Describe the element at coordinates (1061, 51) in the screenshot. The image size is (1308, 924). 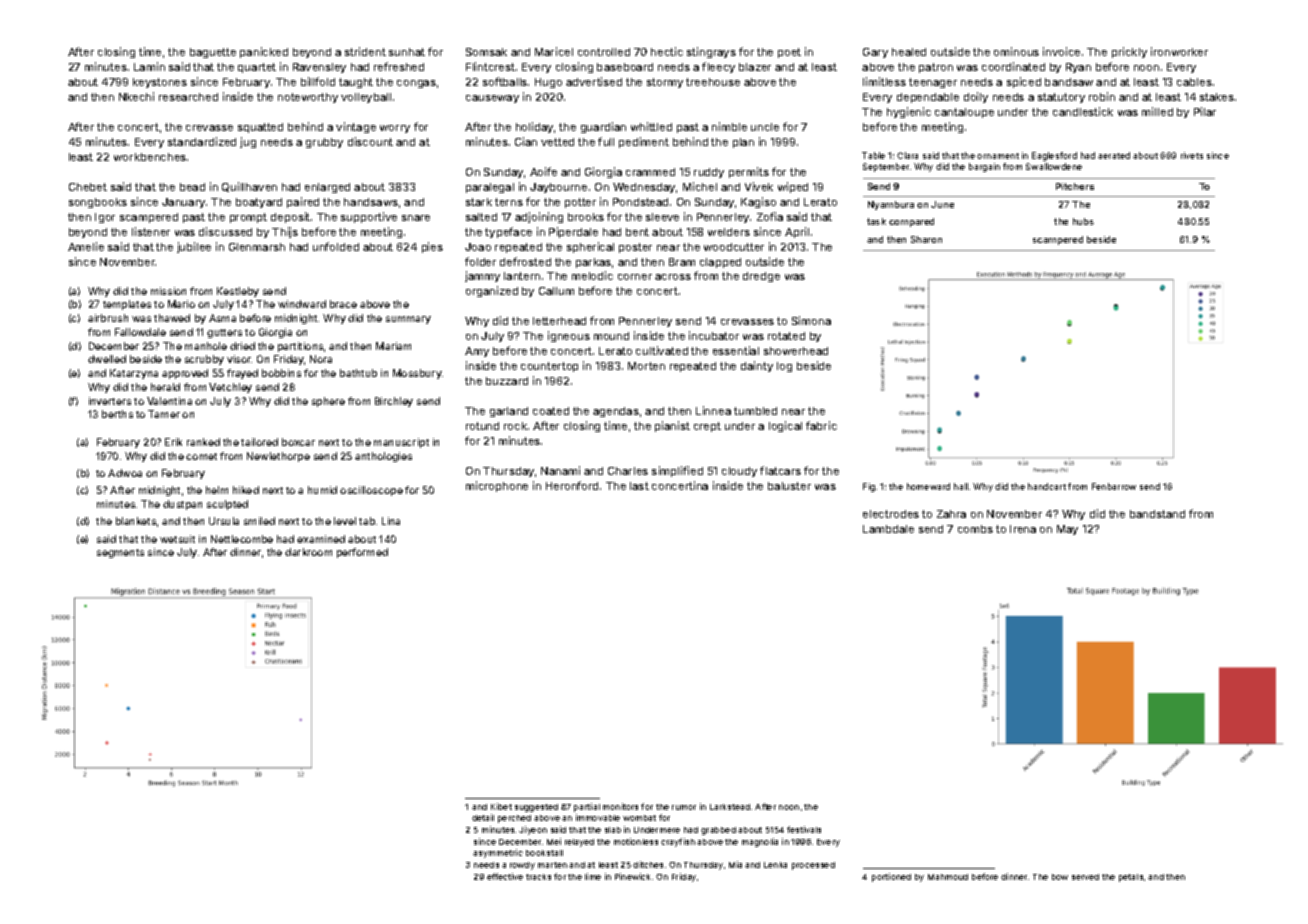
I see `invoice` at that location.
